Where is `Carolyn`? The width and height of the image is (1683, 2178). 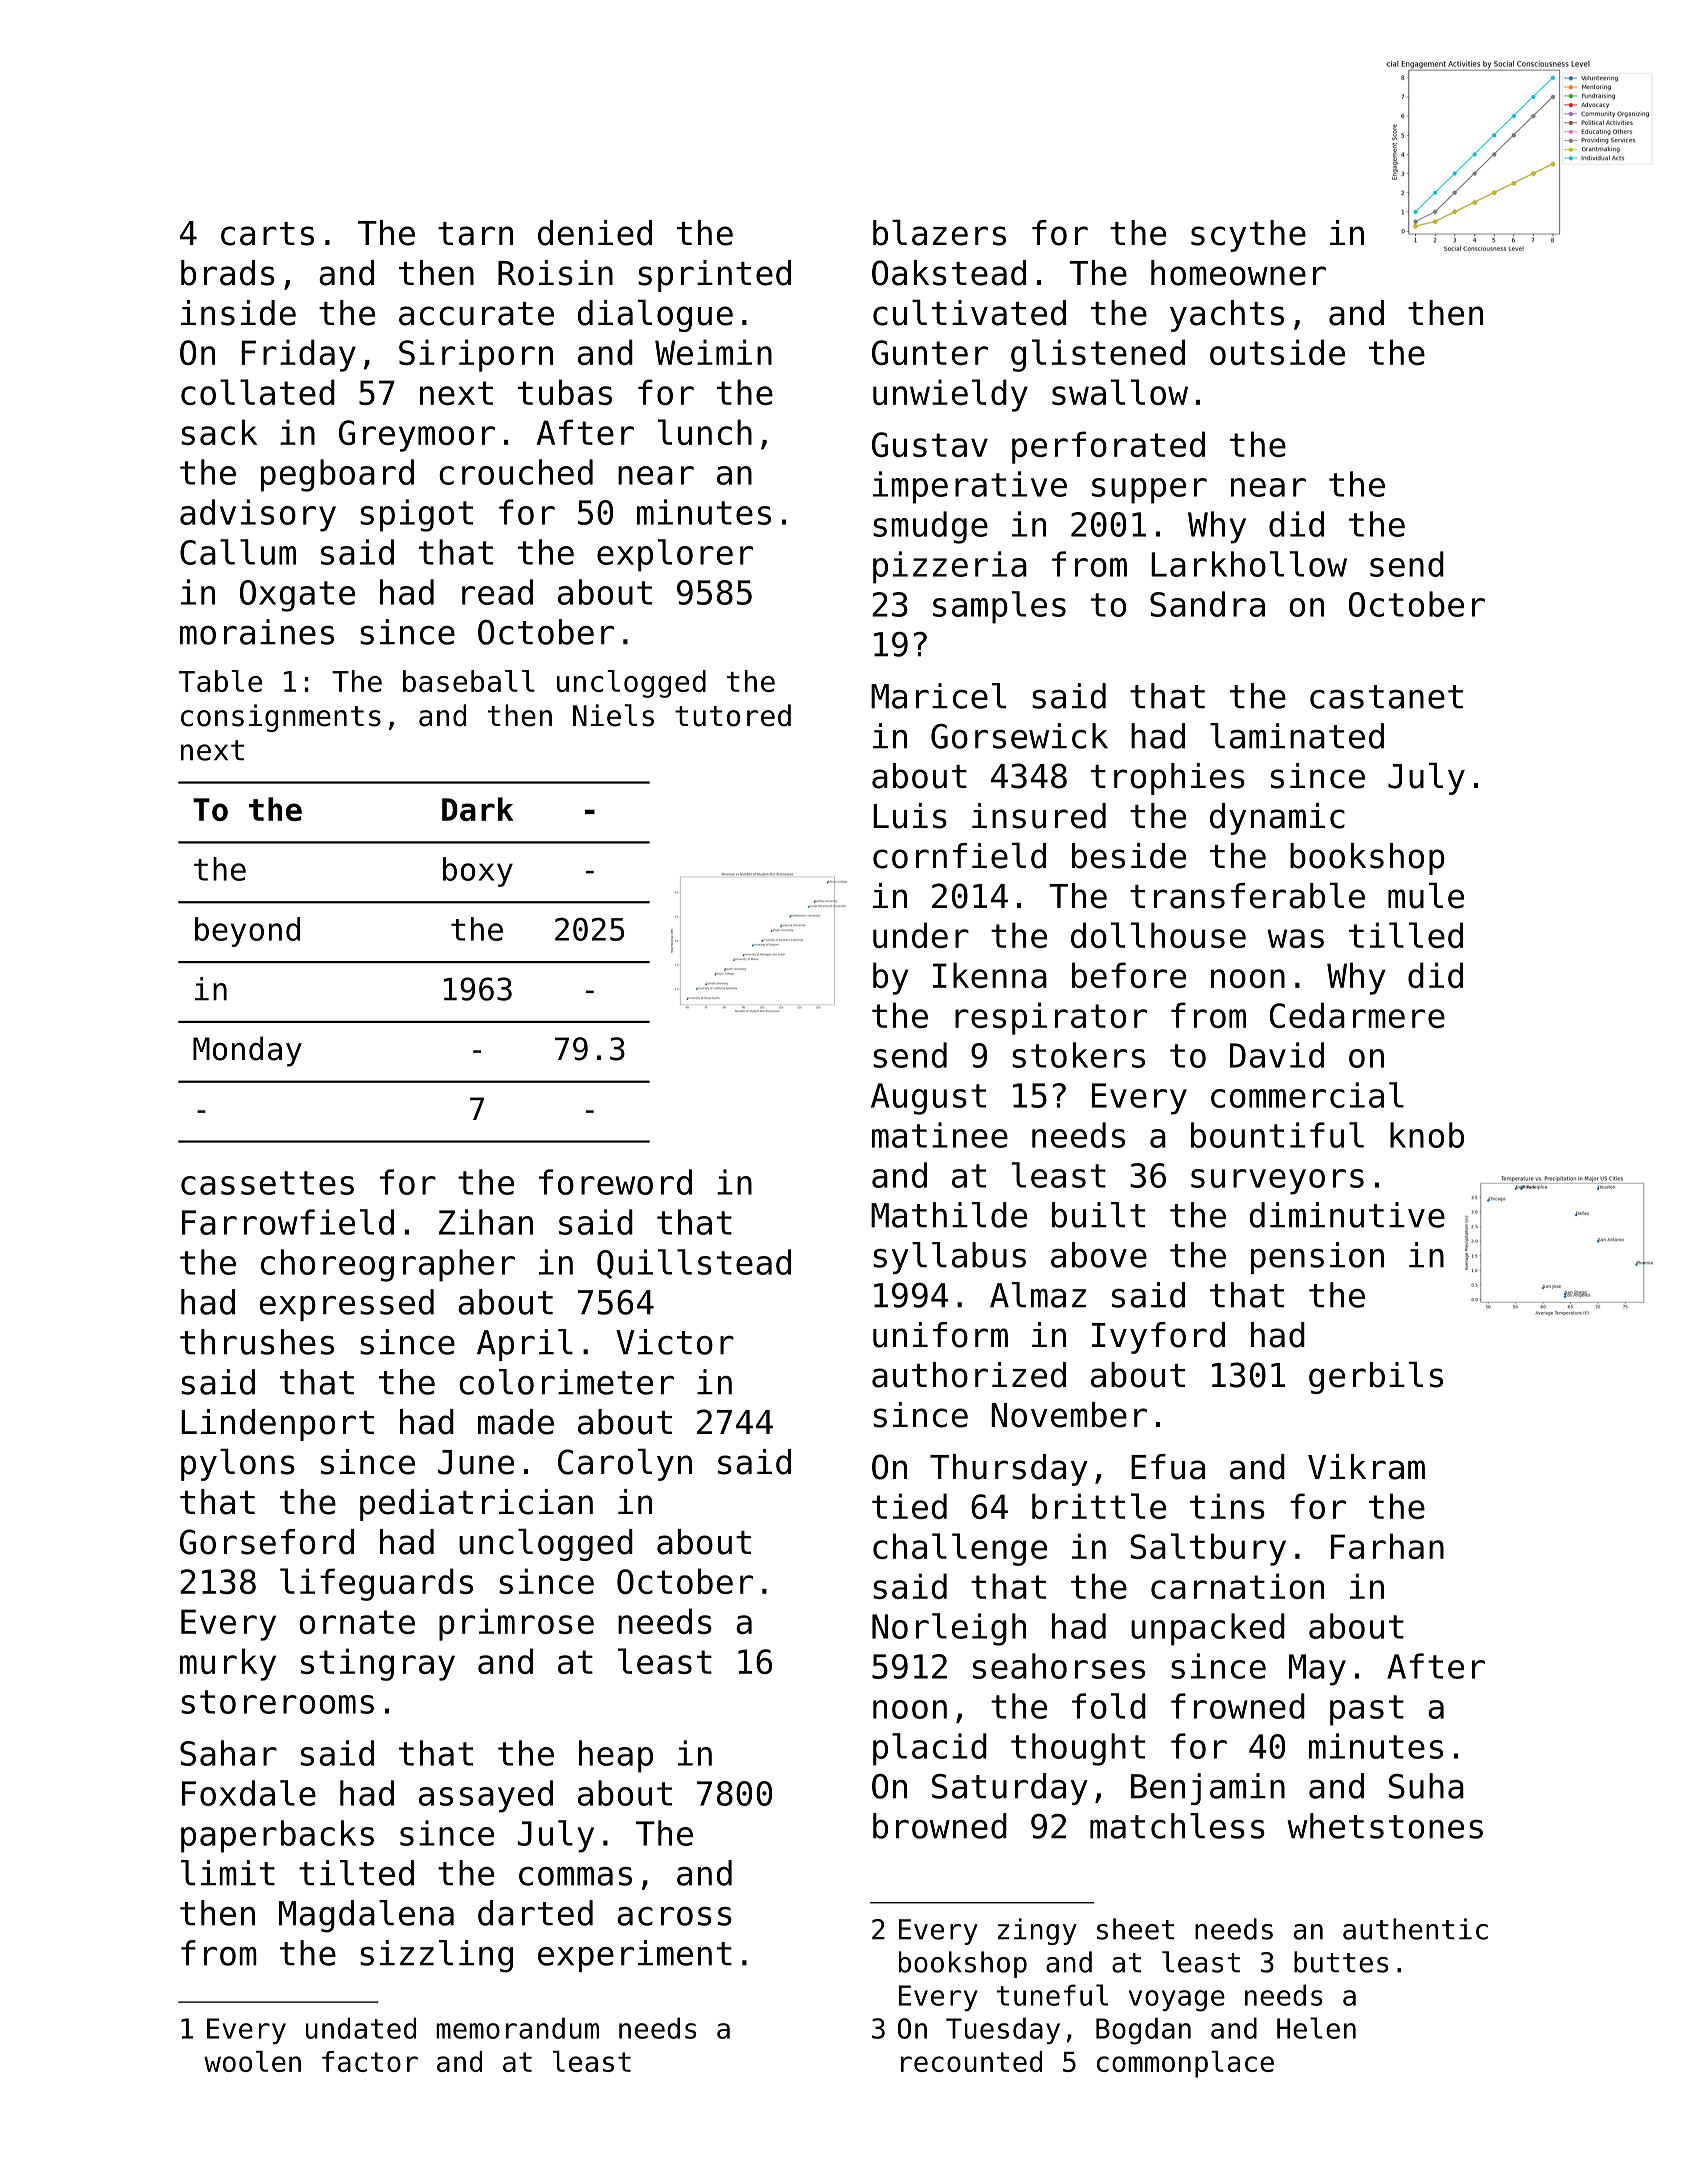 Carolyn is located at coordinates (625, 1464).
